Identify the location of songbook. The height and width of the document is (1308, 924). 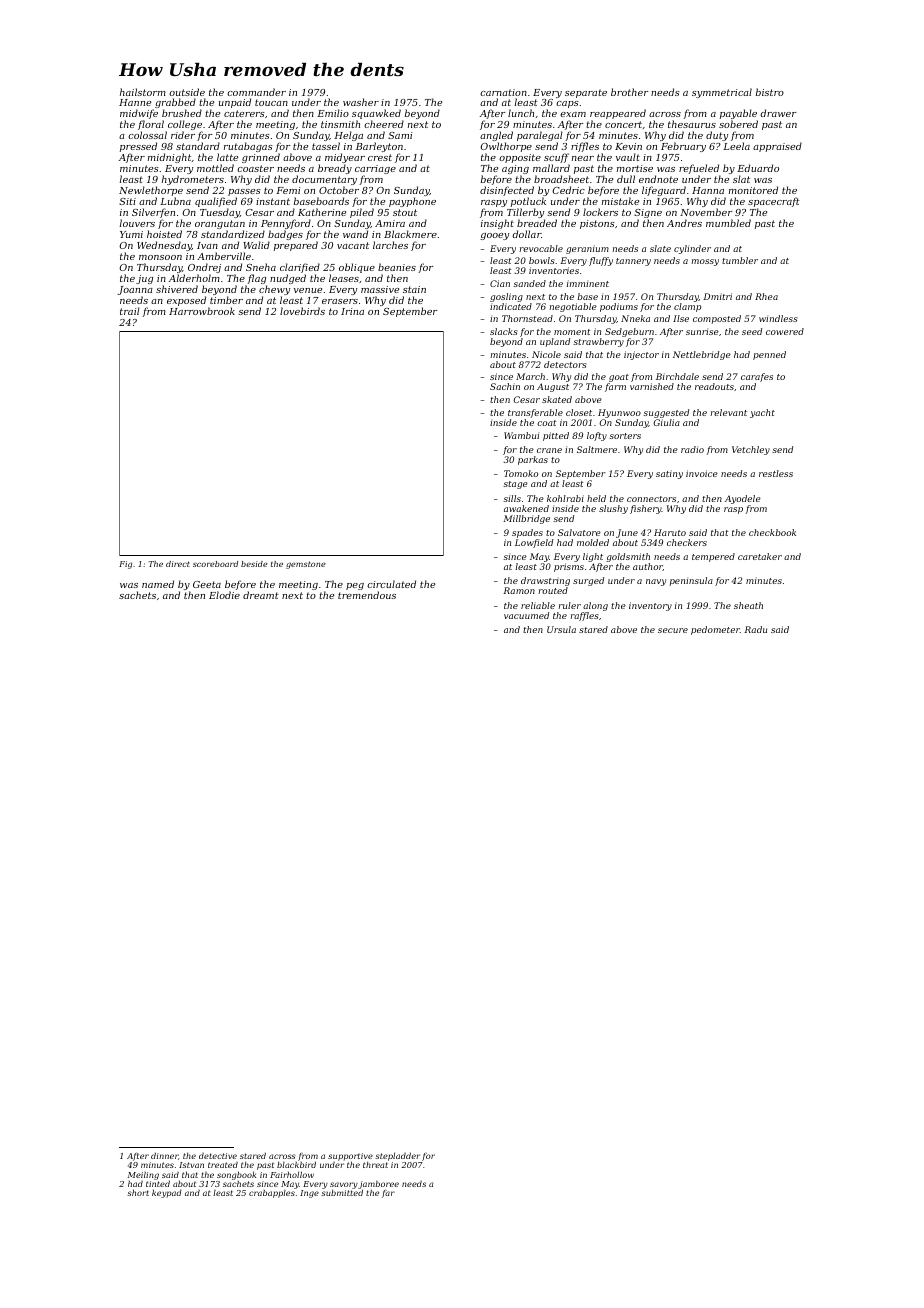
(236, 1175).
